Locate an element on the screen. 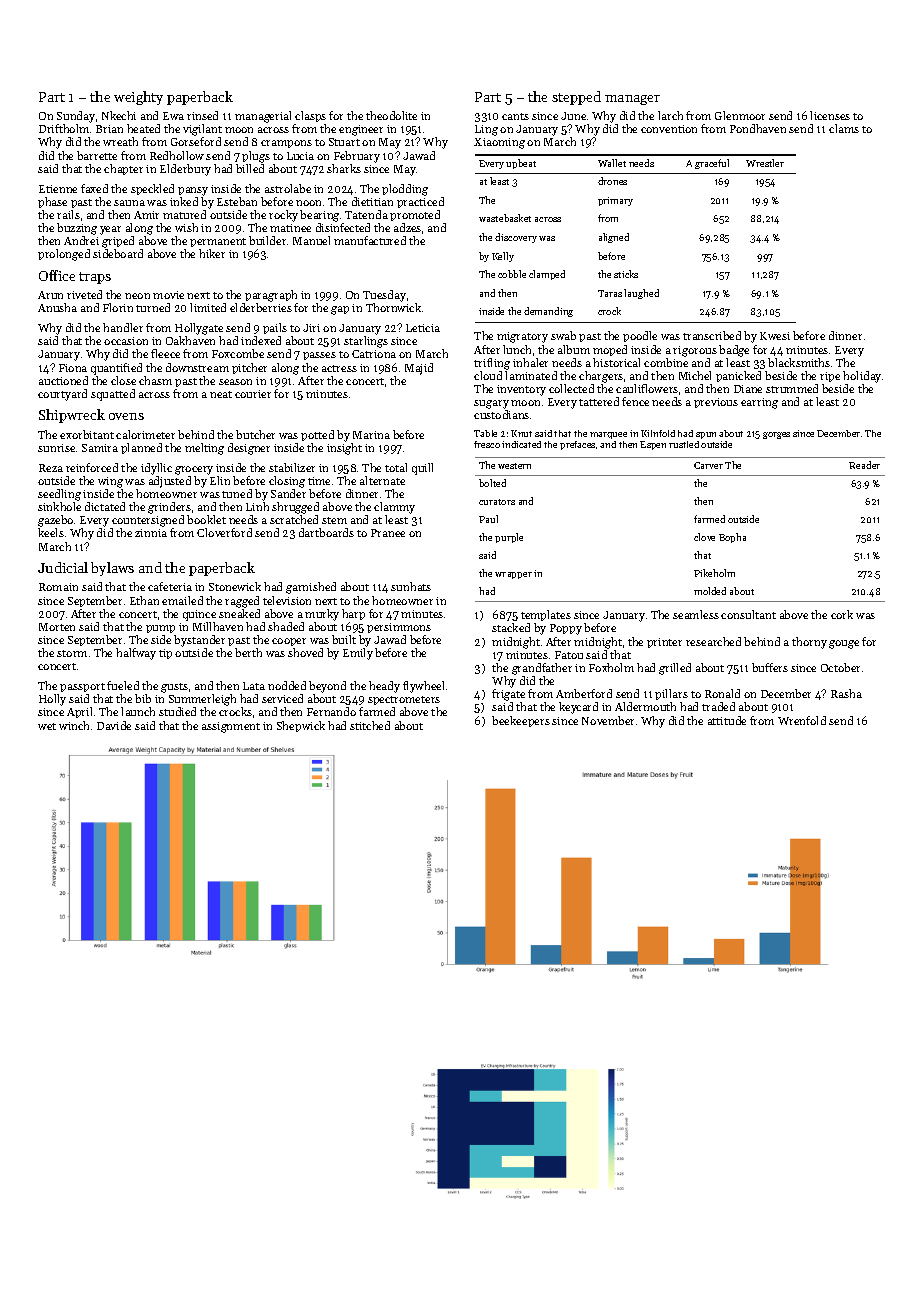 Image resolution: width=924 pixels, height=1308 pixels. Kelly is located at coordinates (503, 257).
